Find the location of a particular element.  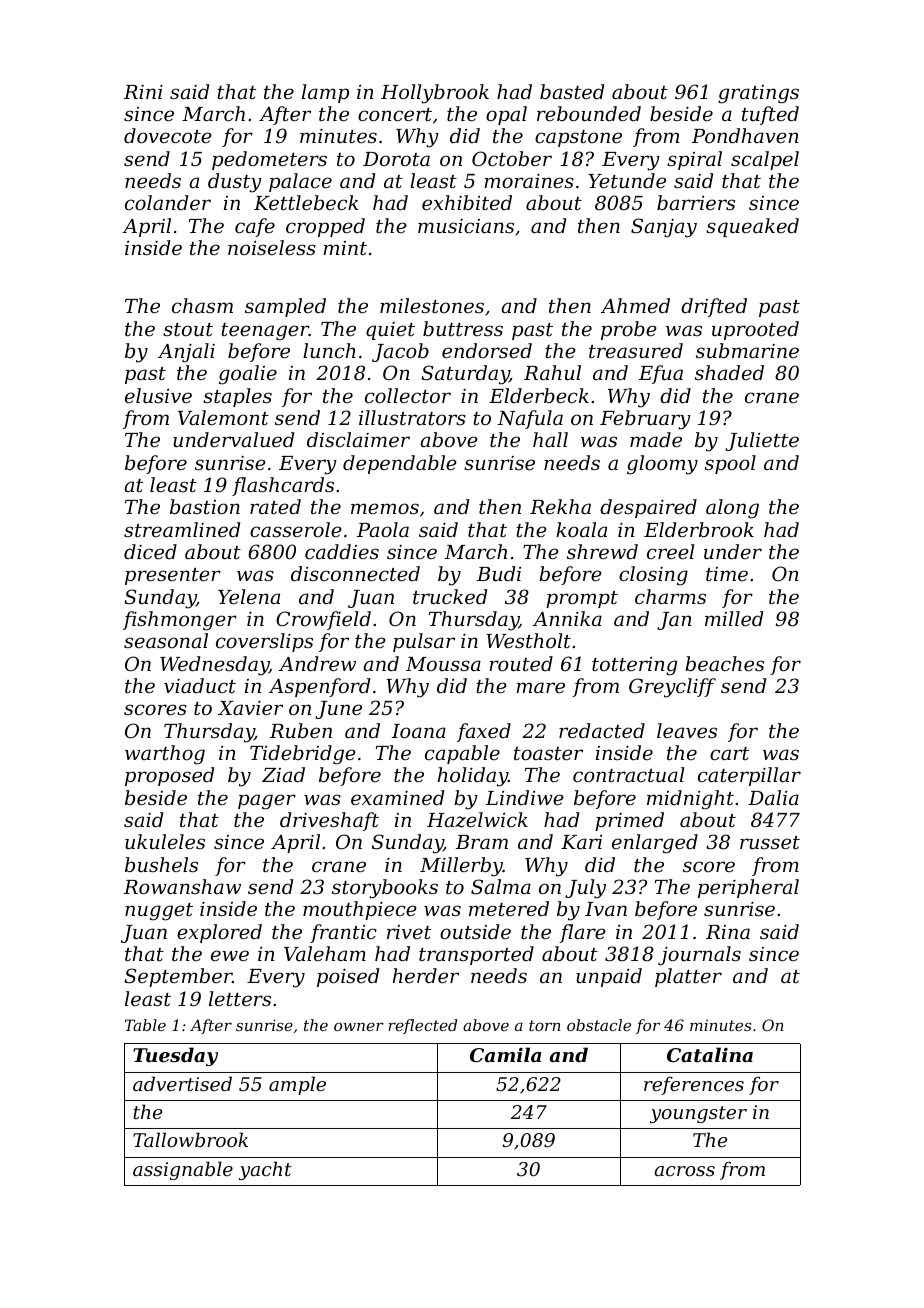

streamlined is located at coordinates (182, 529).
